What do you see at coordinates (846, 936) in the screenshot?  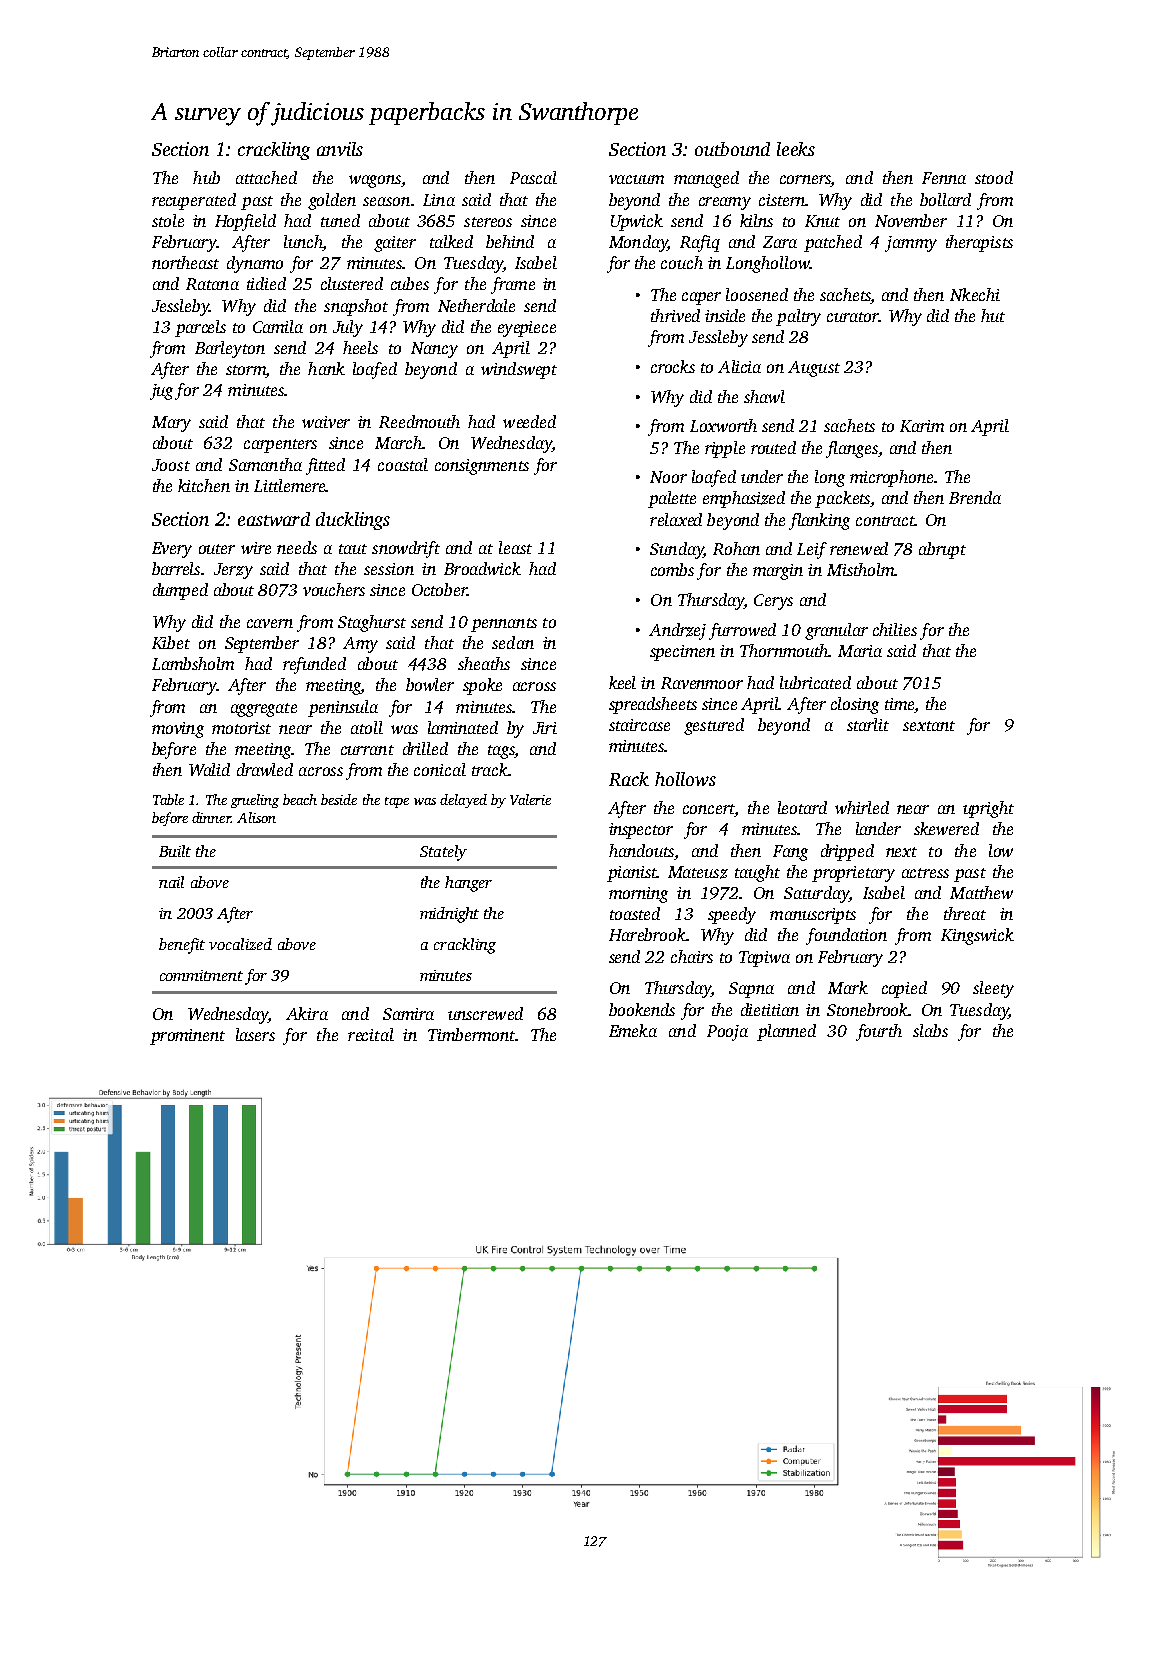 I see `foundation` at bounding box center [846, 936].
